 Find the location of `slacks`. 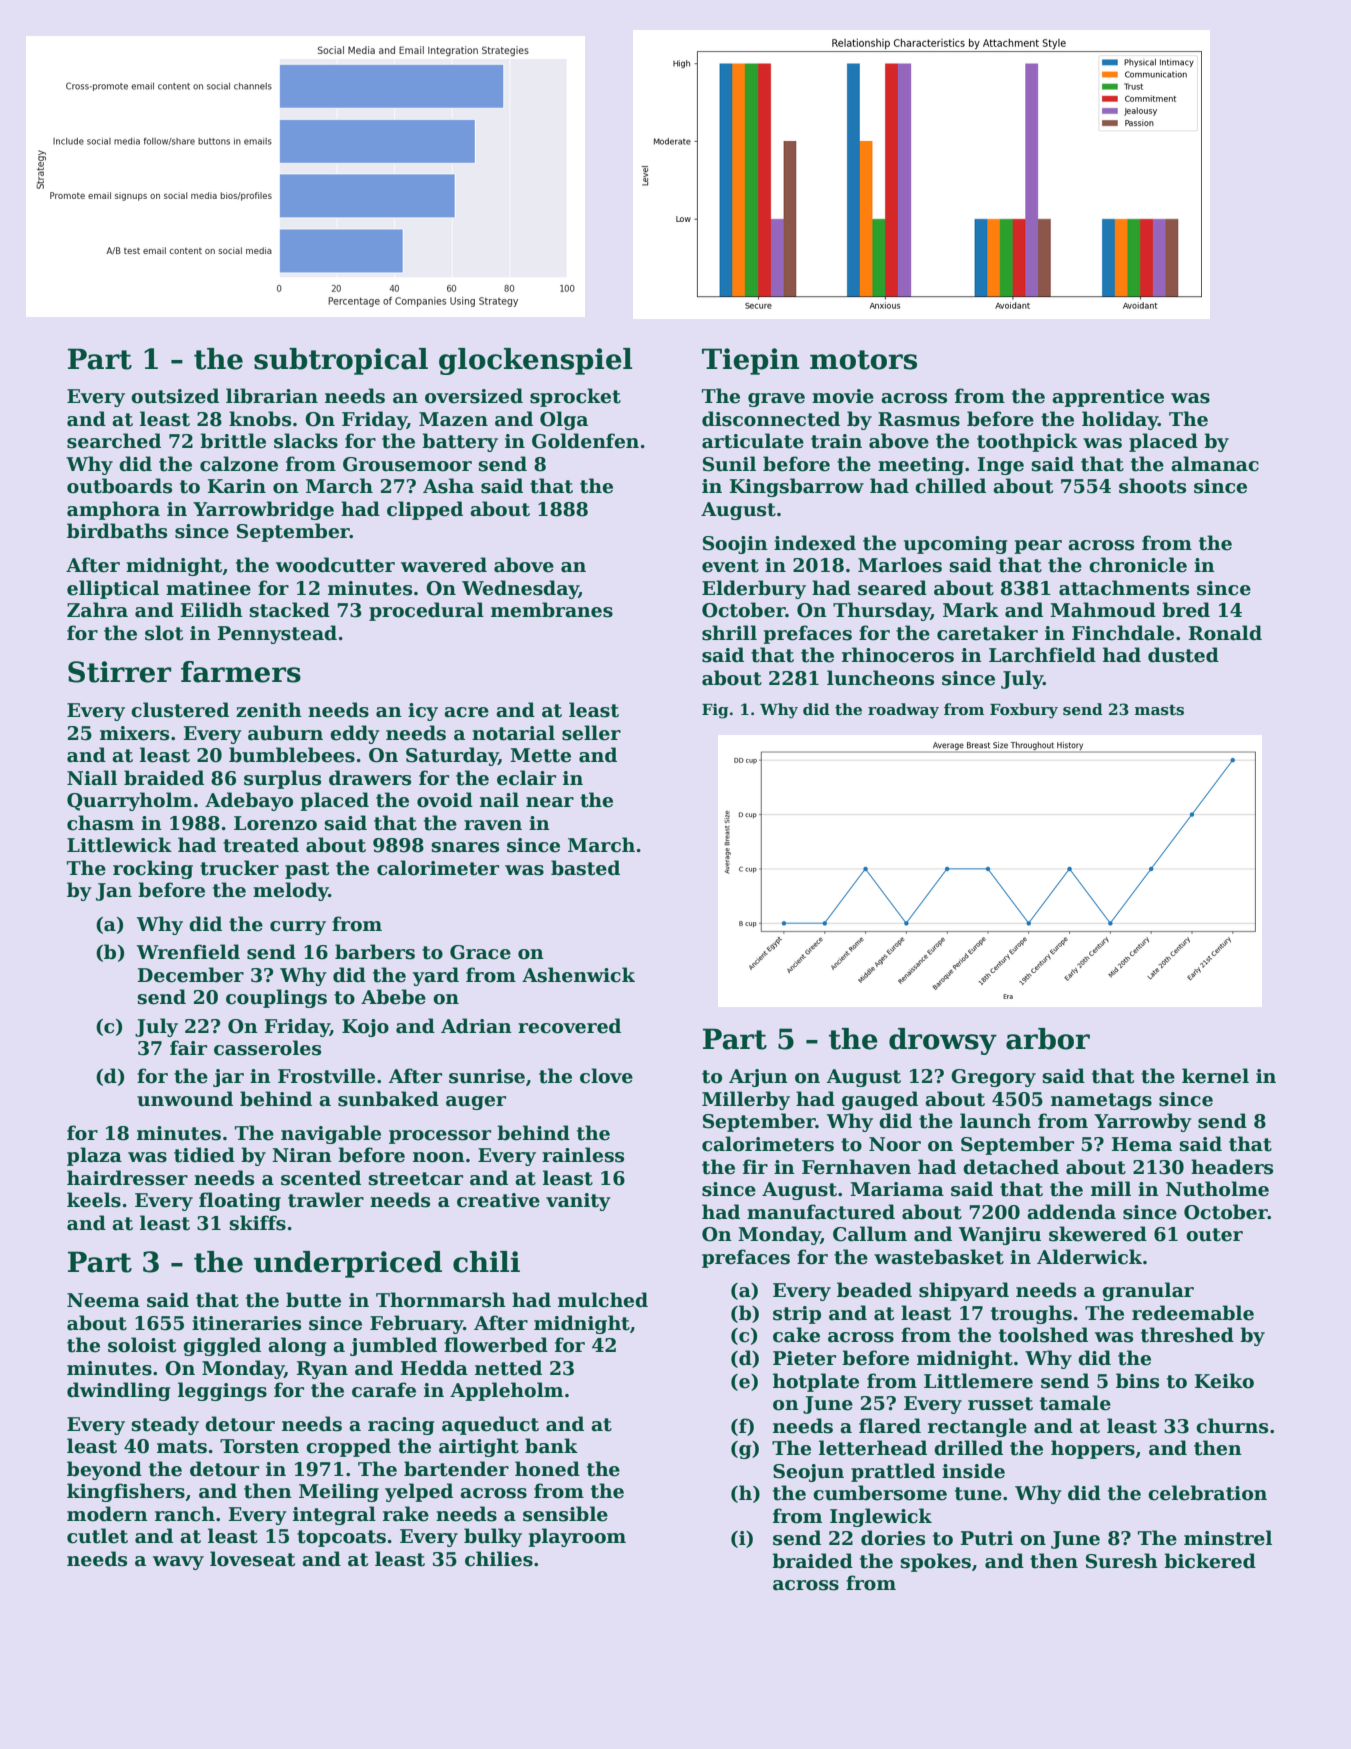

slacks is located at coordinates (306, 441).
